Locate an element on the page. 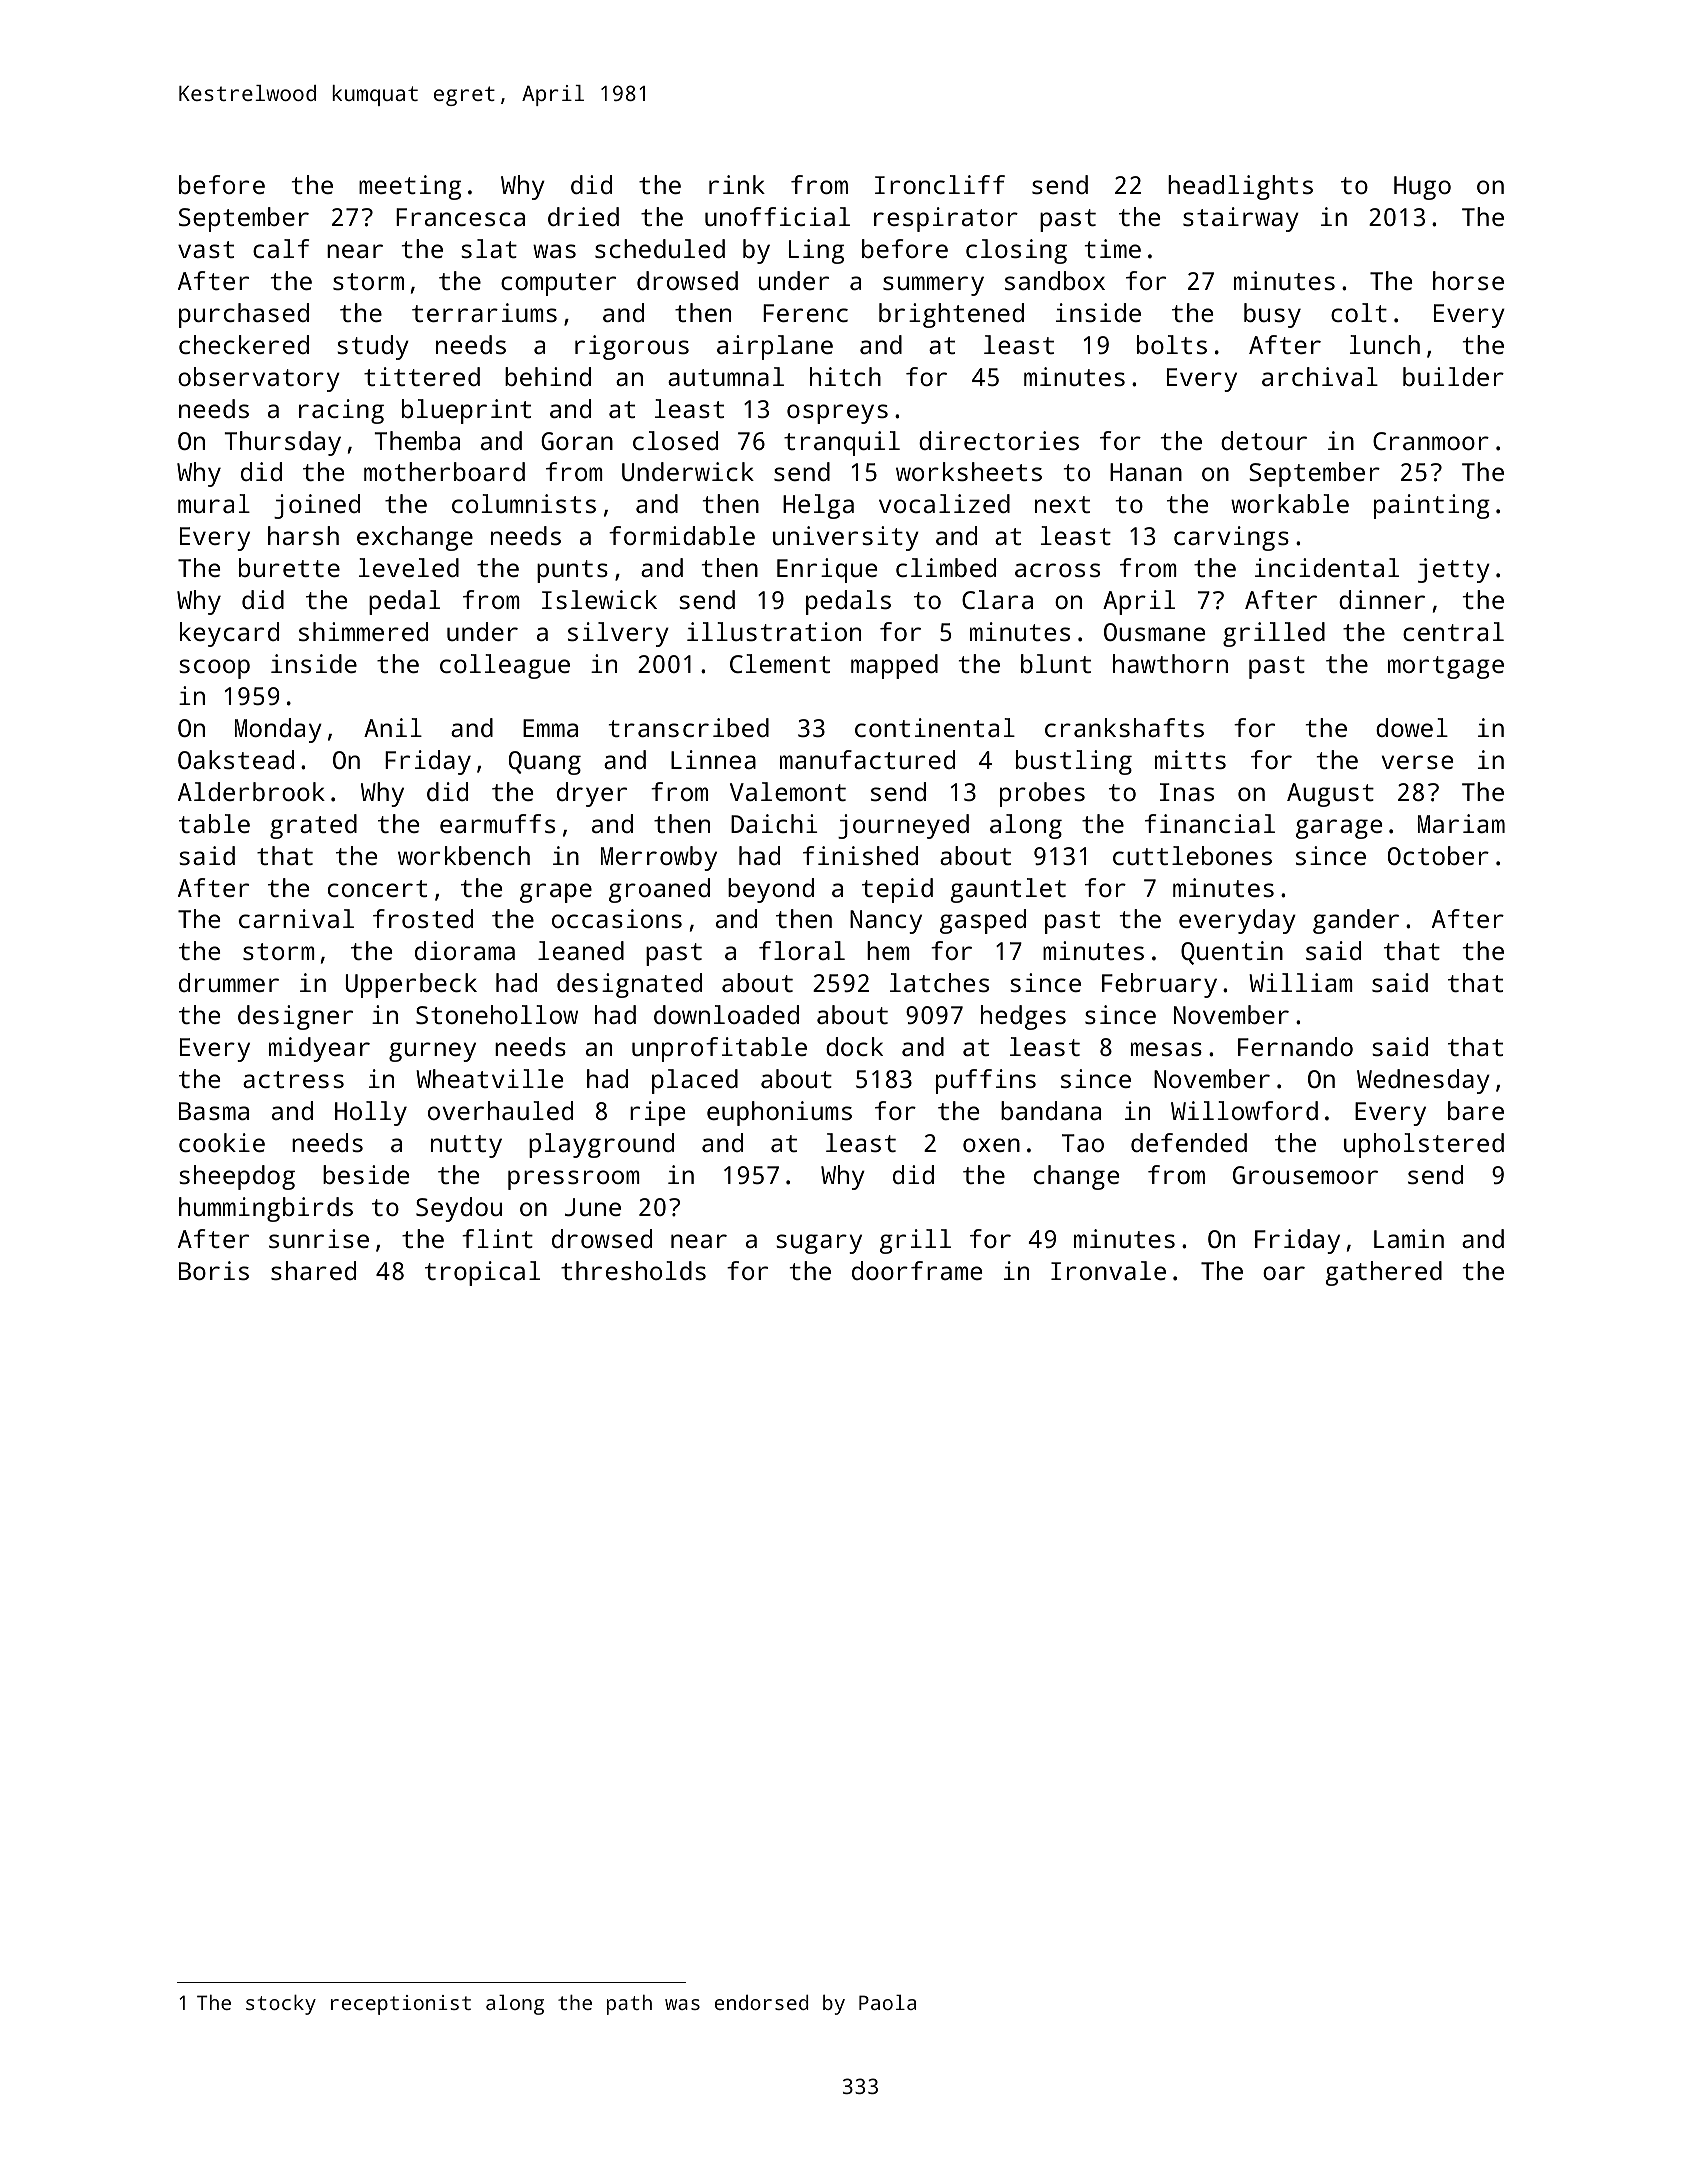  mortgage is located at coordinates (1446, 667).
